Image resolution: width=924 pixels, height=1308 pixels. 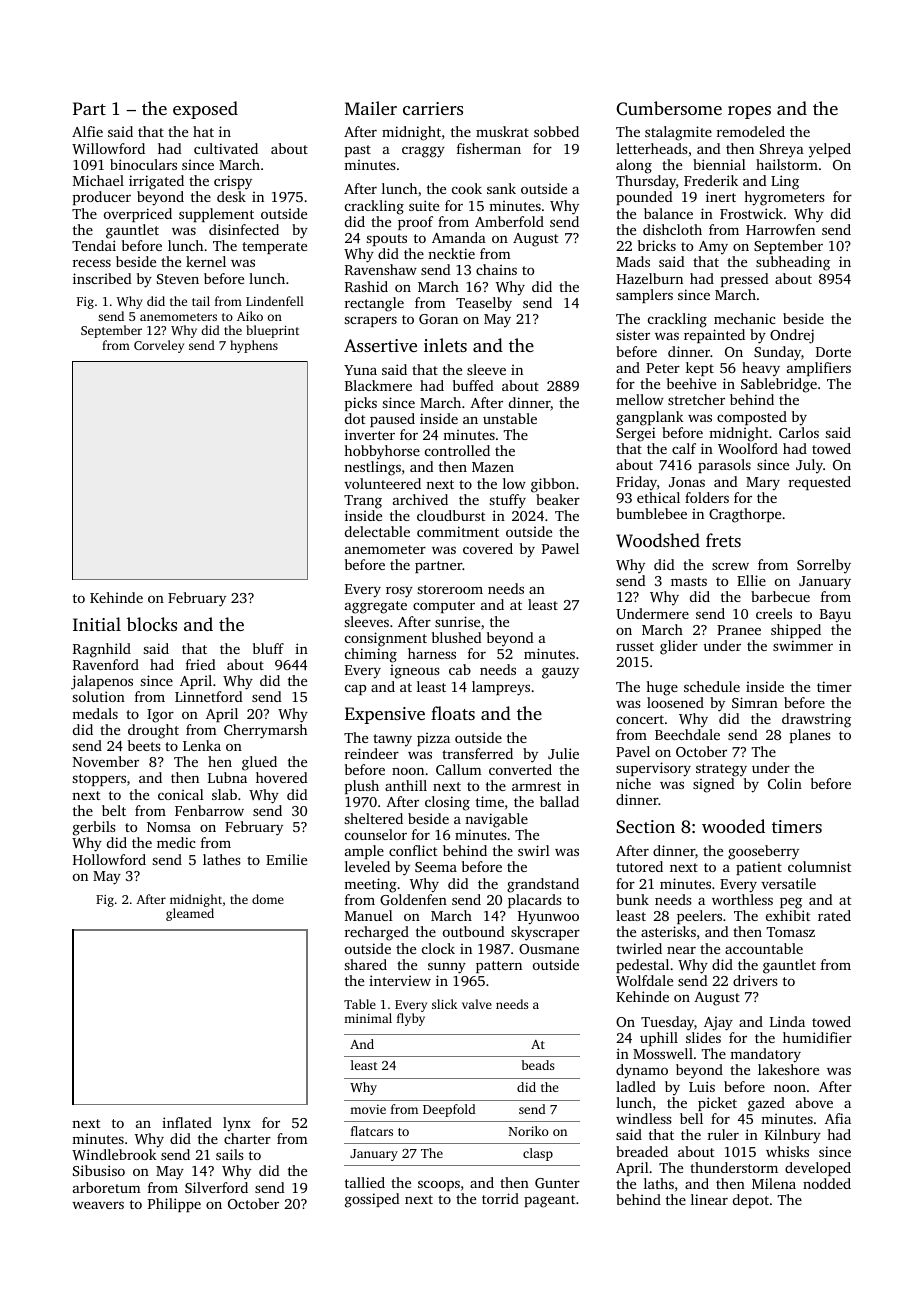 I want to click on gleamed, so click(x=190, y=914).
